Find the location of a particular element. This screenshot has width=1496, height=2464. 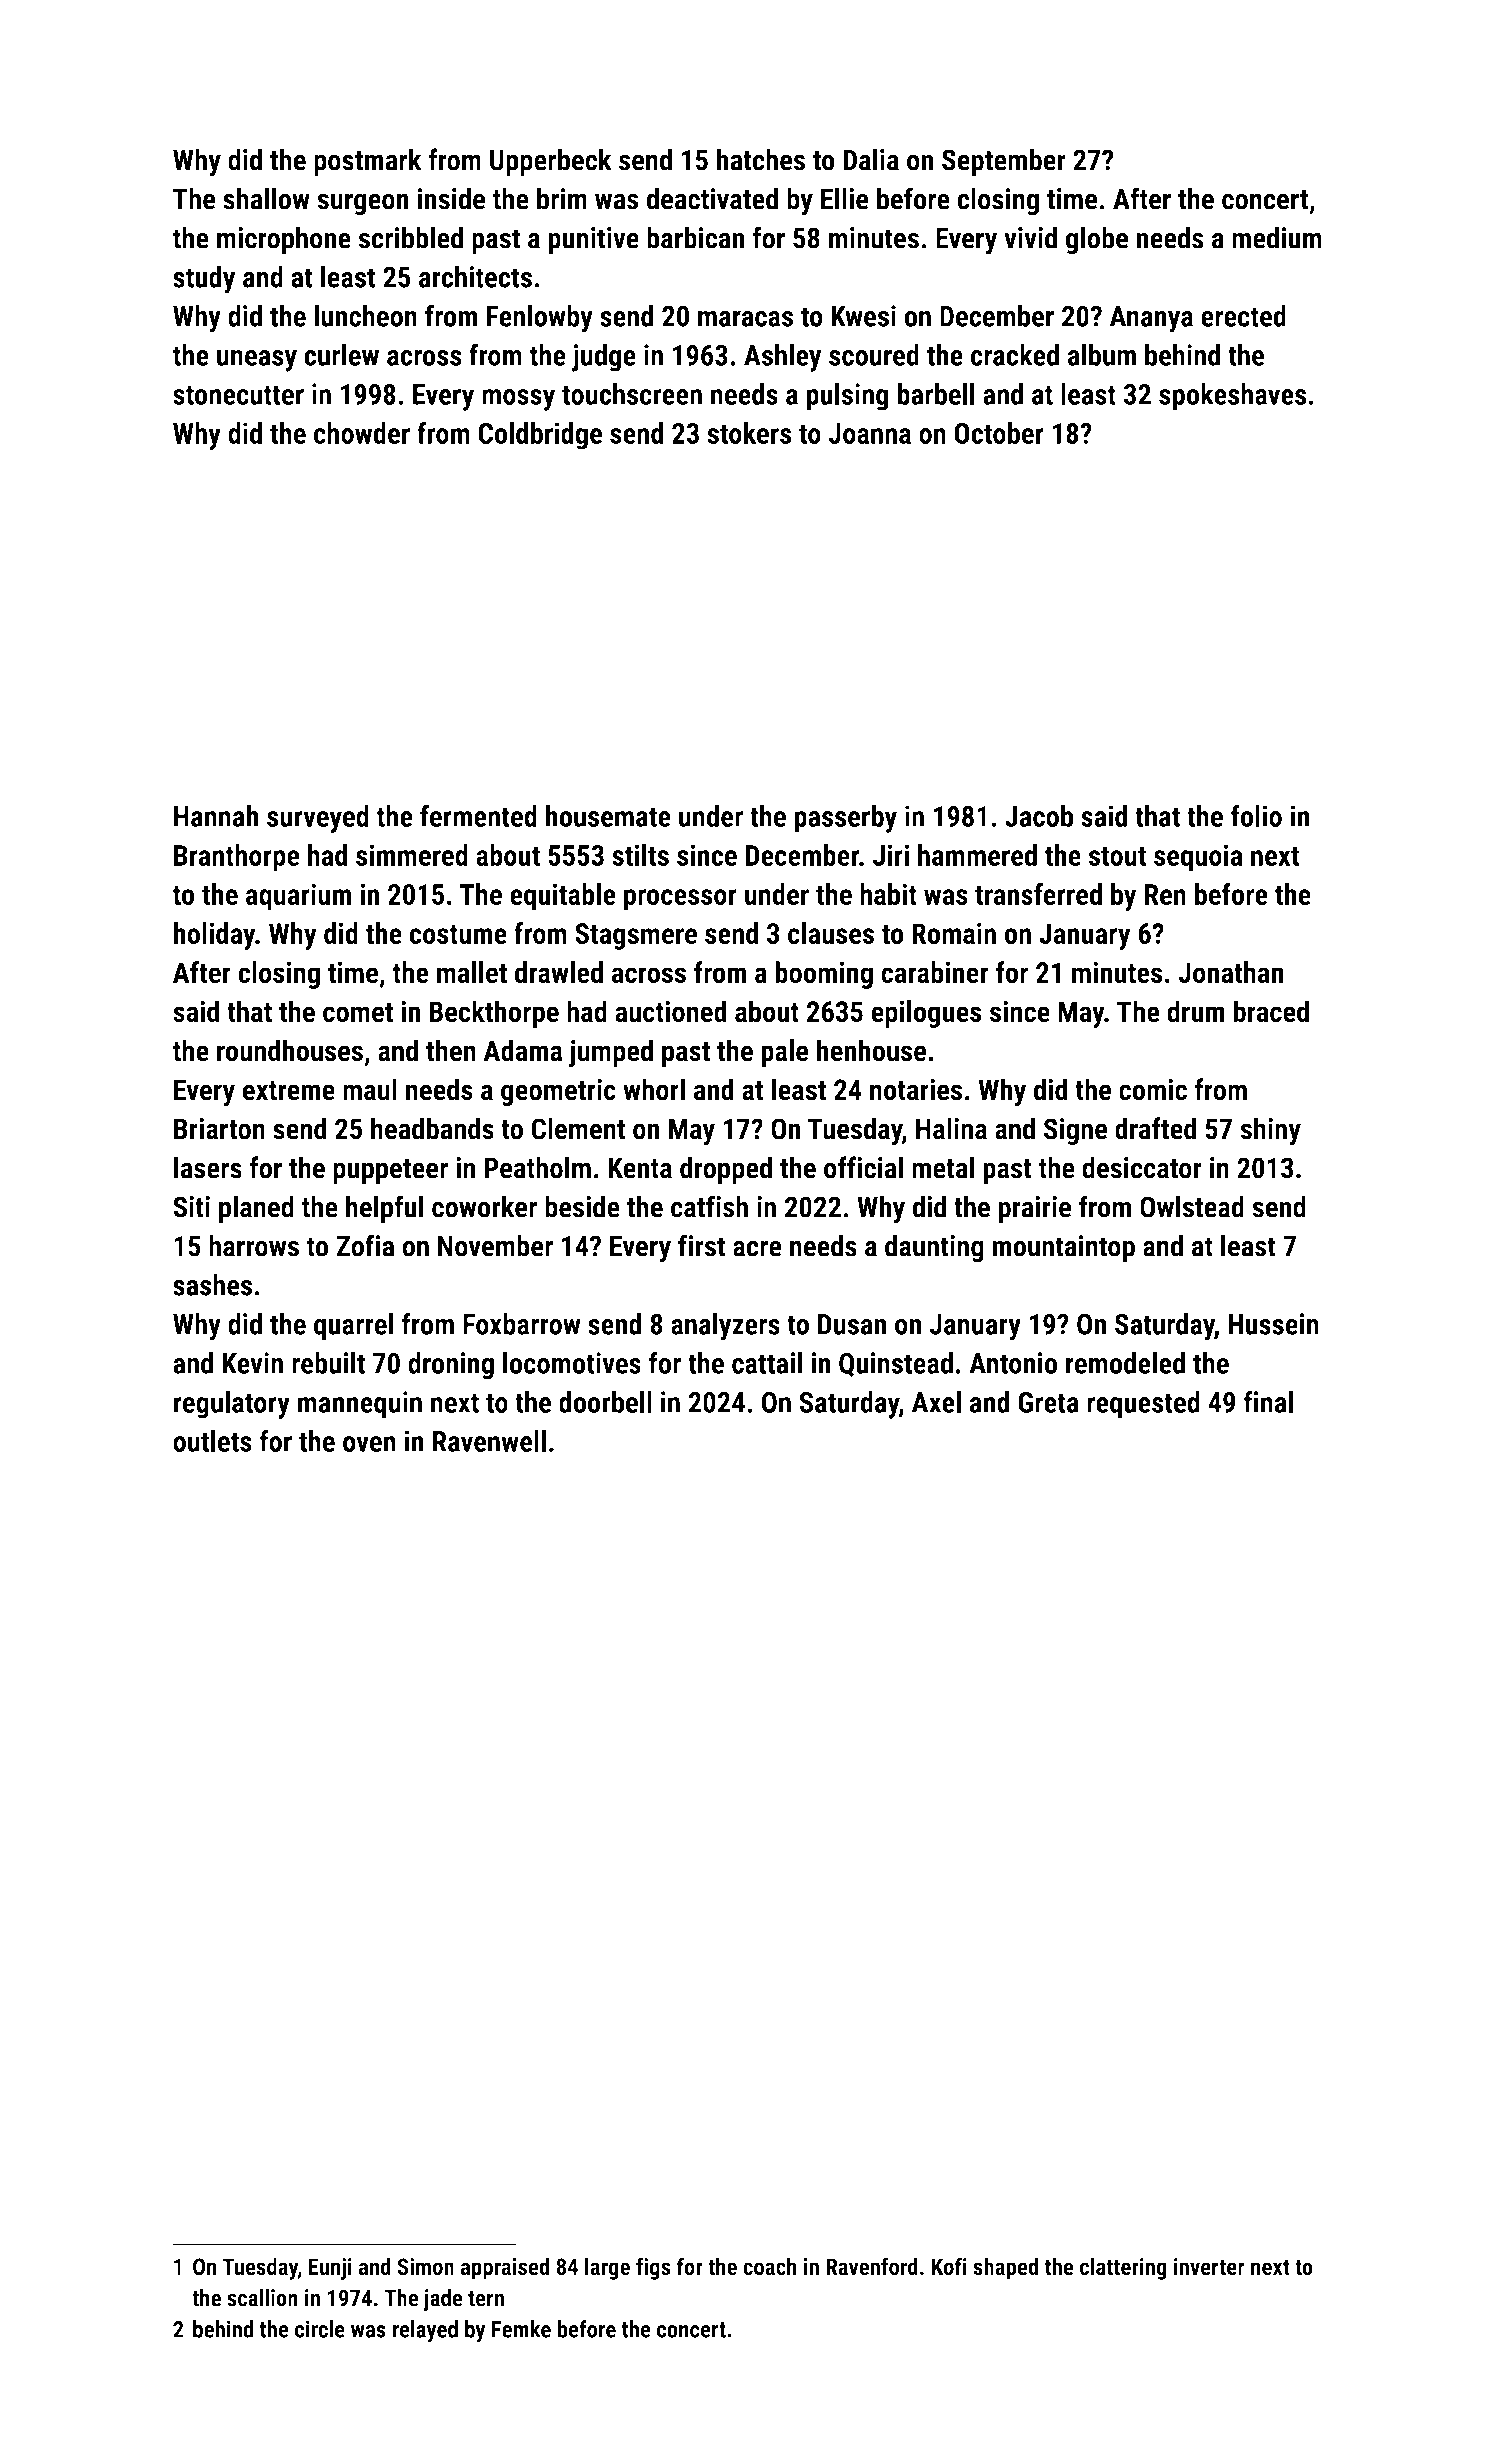

Upperbeck is located at coordinates (551, 162).
